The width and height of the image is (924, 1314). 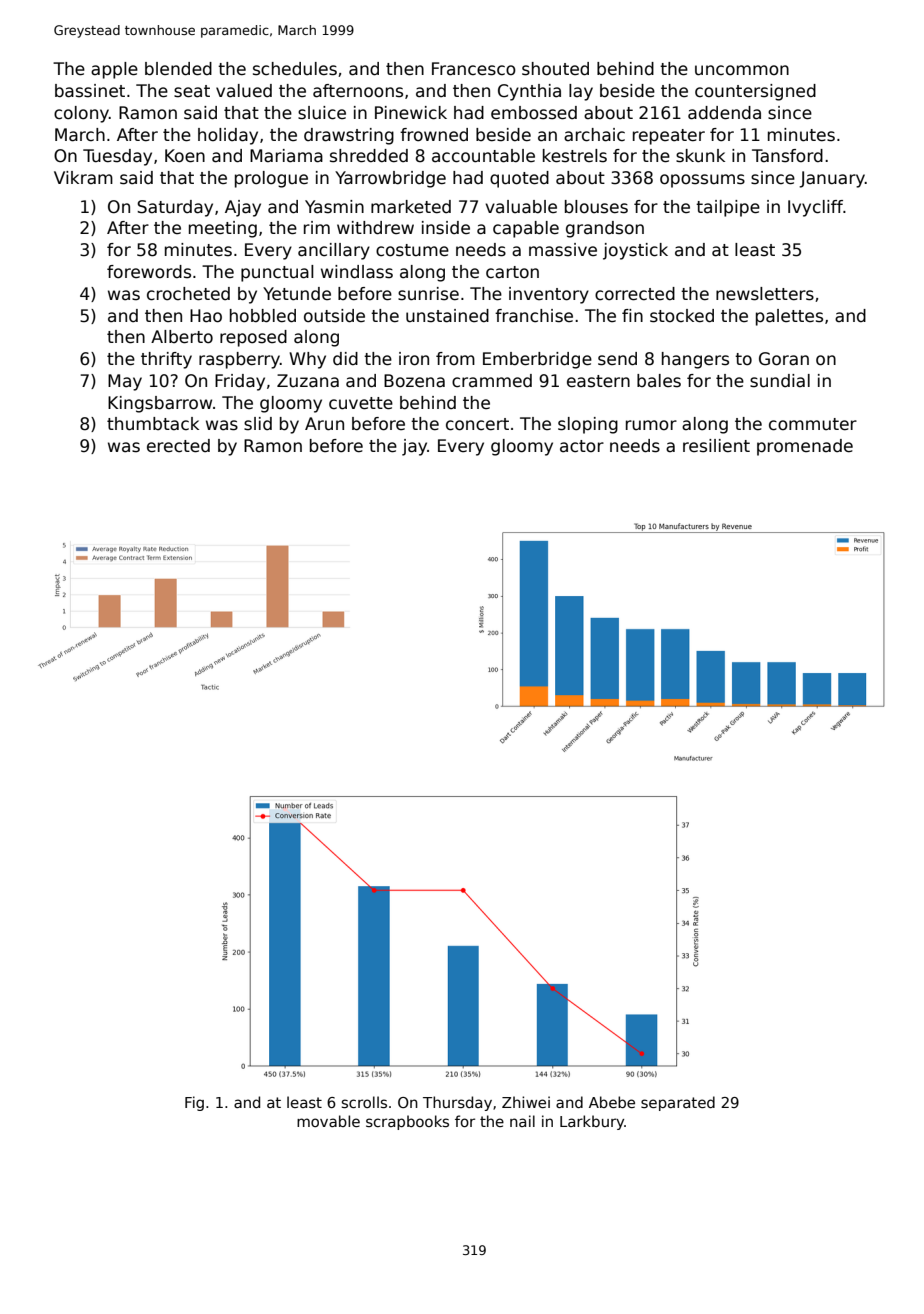 I want to click on promenade, so click(x=805, y=447).
